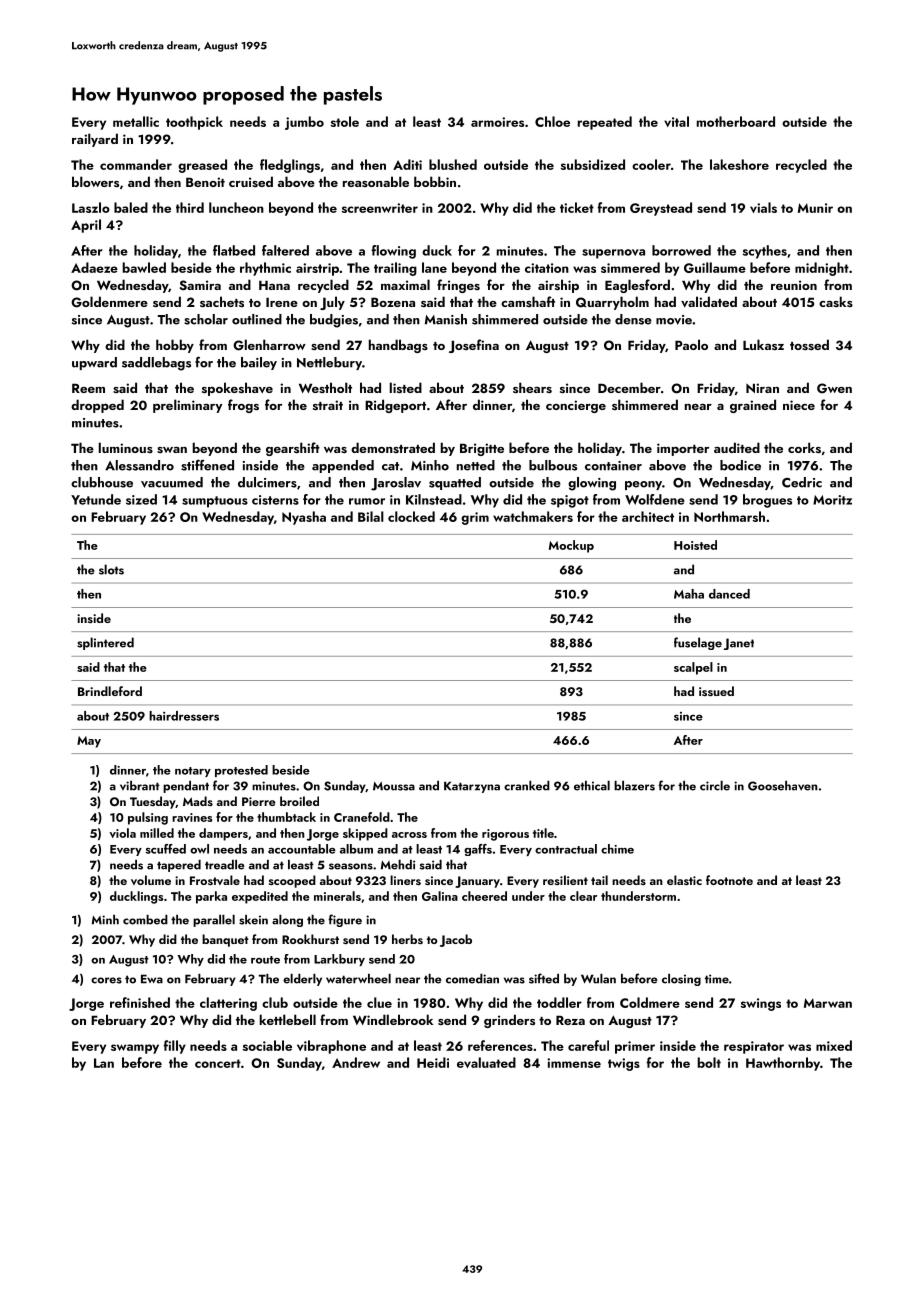  I want to click on concierge, so click(576, 406).
